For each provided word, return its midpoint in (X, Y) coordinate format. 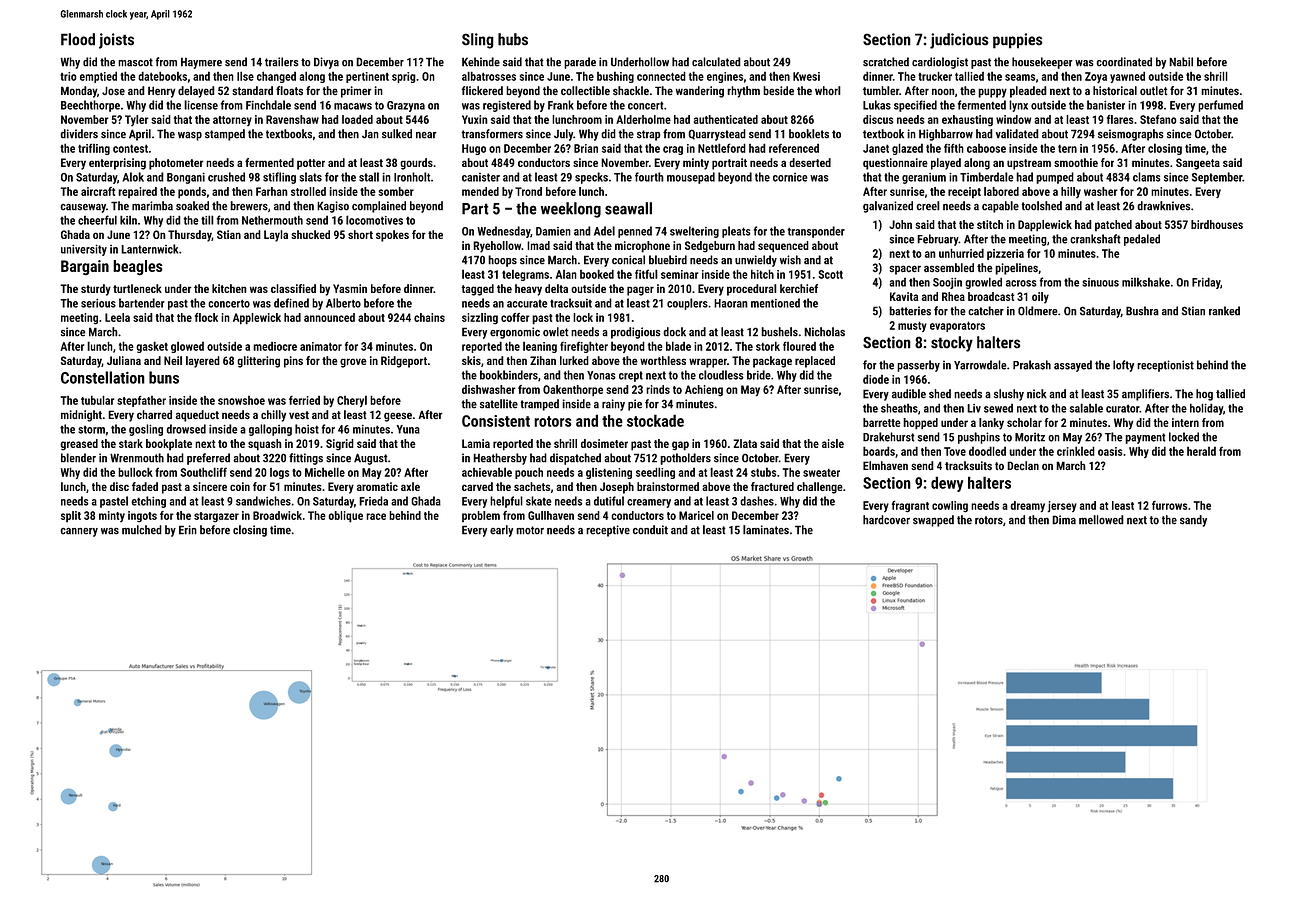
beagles (138, 267)
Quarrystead (717, 135)
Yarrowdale (980, 365)
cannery (79, 532)
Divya (326, 63)
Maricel (696, 515)
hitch (762, 274)
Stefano (1158, 119)
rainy (613, 405)
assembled (949, 267)
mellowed (1101, 520)
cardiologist (940, 63)
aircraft (98, 191)
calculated (716, 62)
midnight (81, 416)
